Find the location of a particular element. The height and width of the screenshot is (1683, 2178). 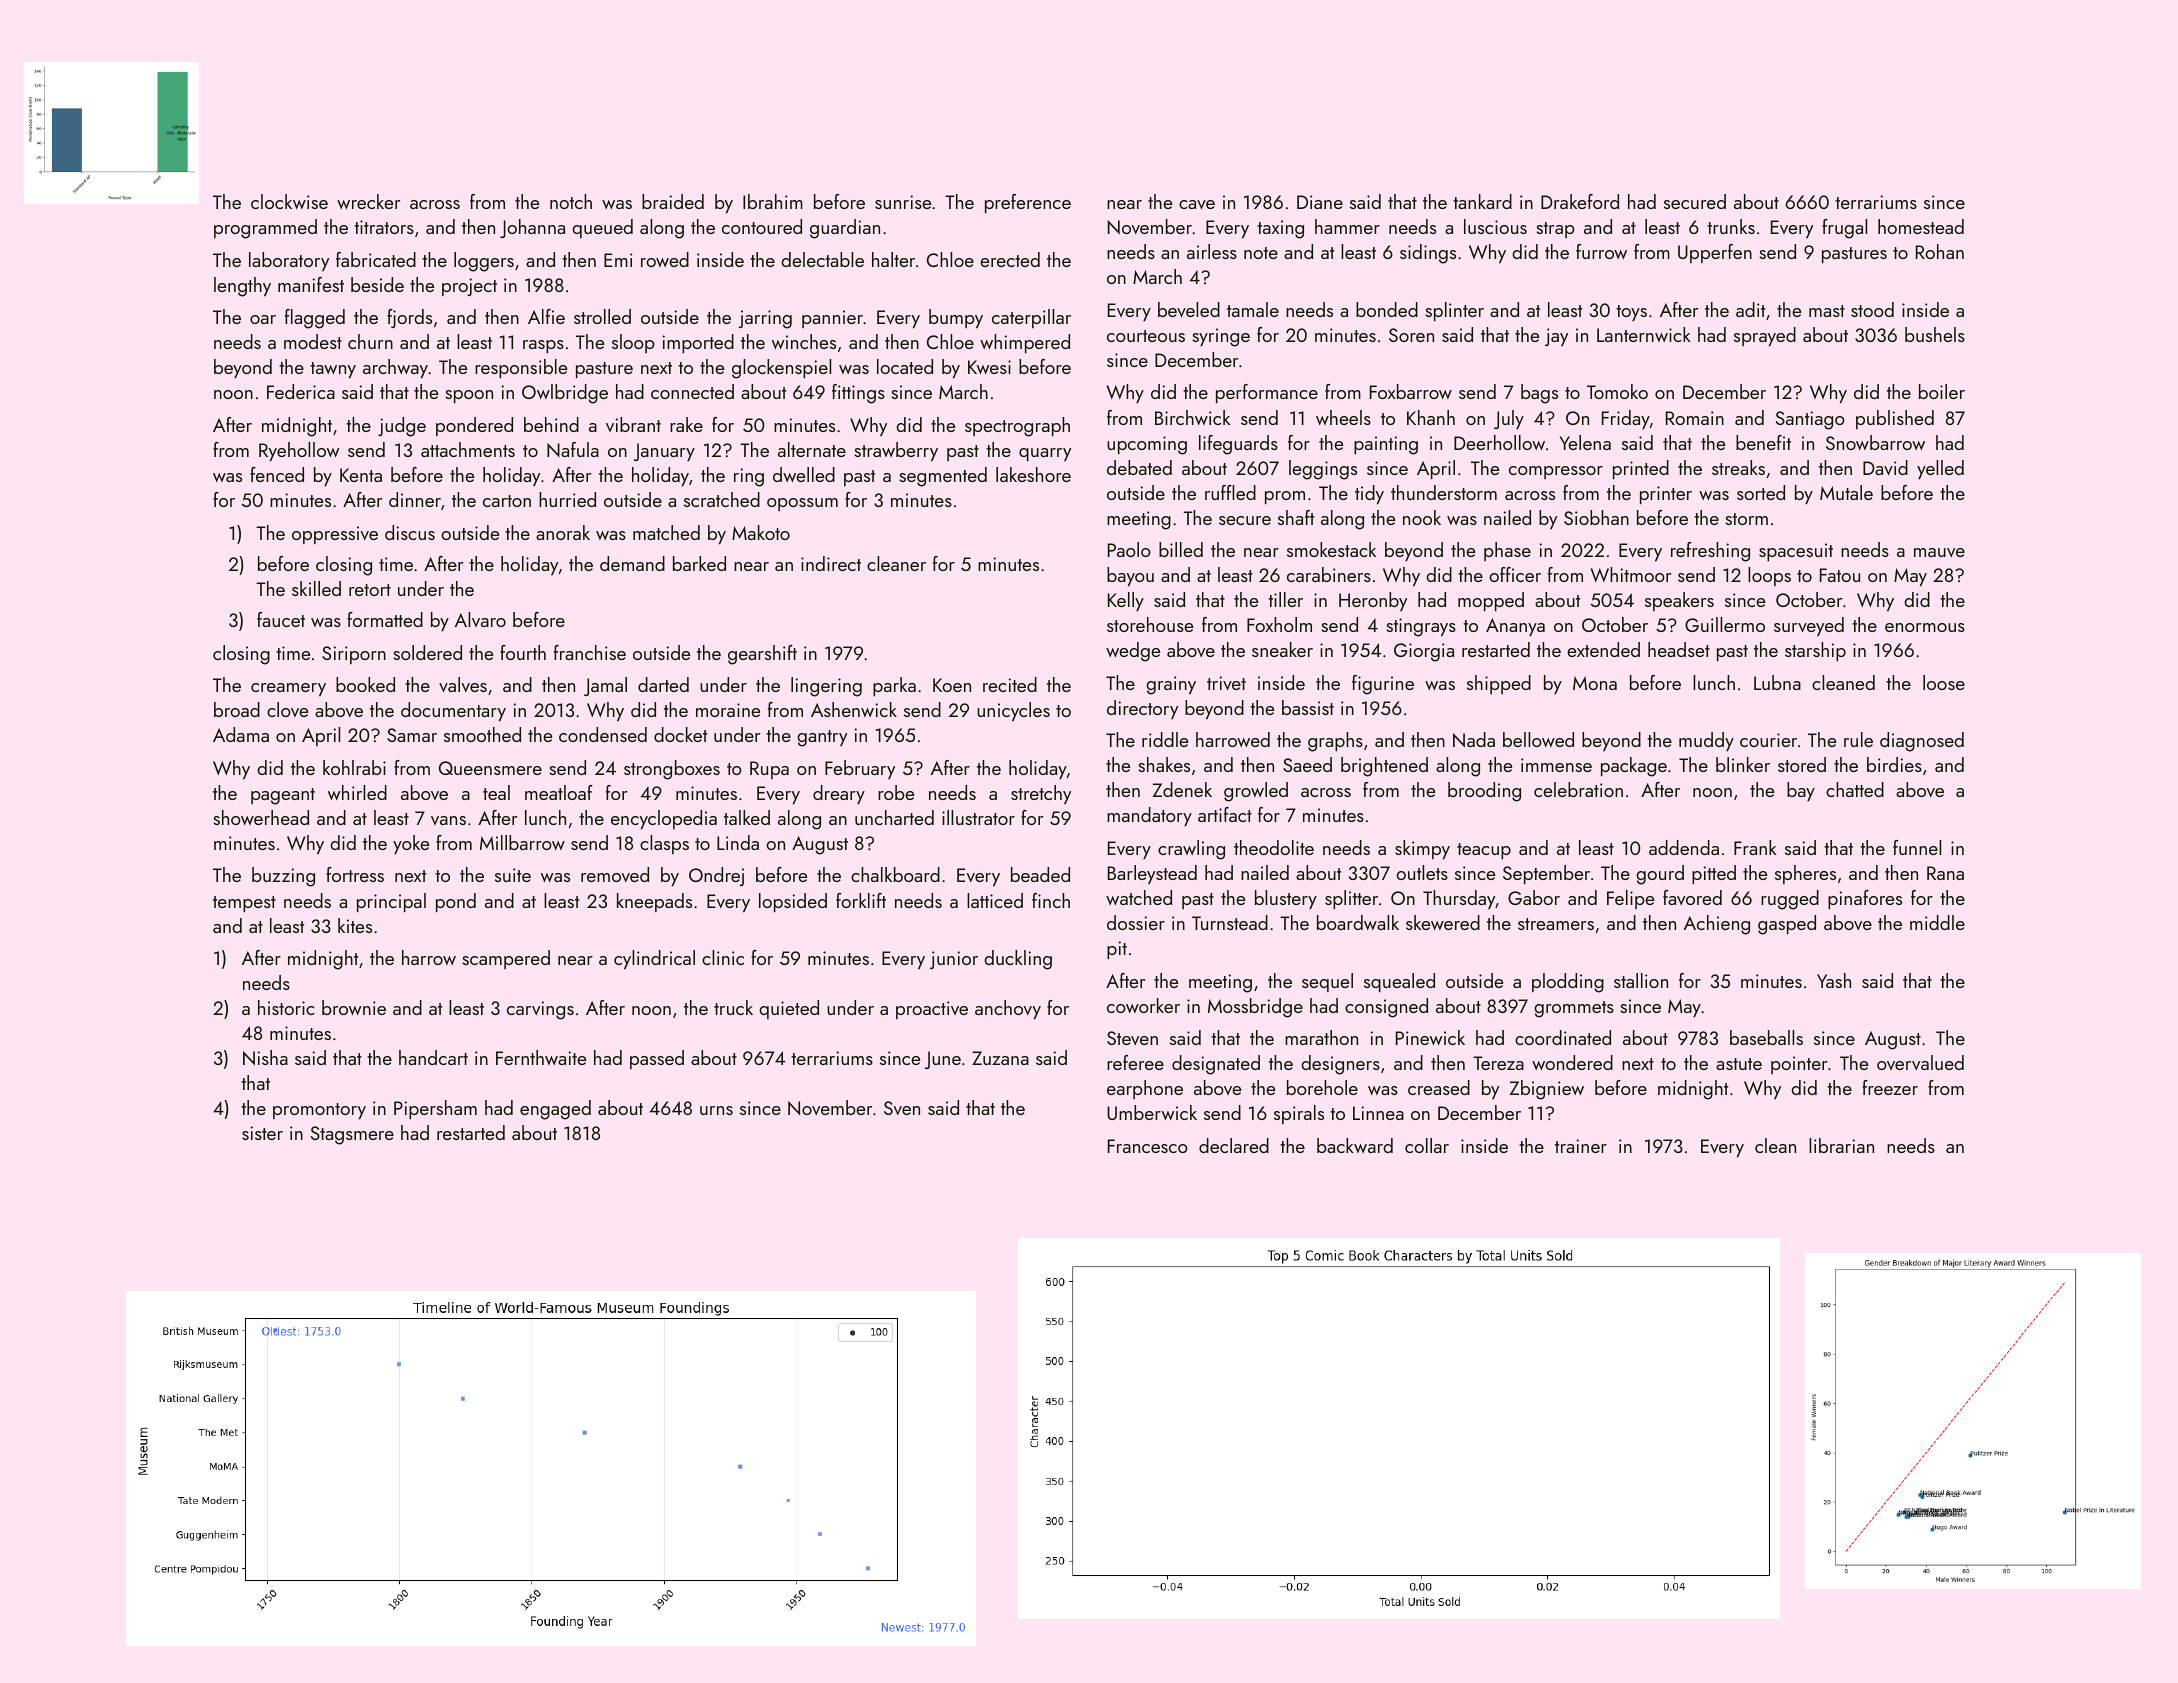

tawny is located at coordinates (333, 370).
